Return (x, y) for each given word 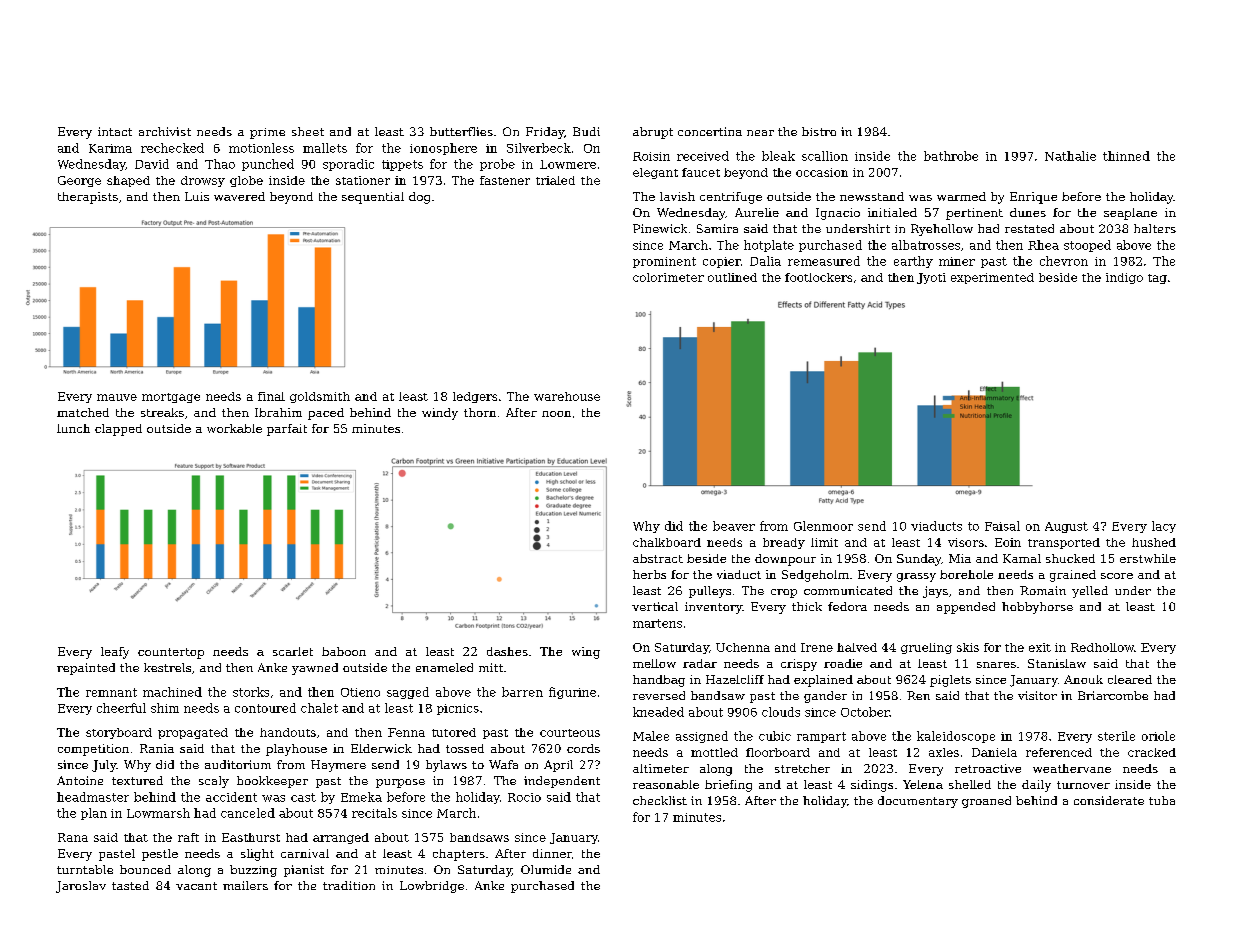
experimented (992, 278)
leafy (115, 653)
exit (1040, 647)
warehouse (567, 396)
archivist (165, 131)
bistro (819, 131)
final (271, 396)
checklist (660, 800)
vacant (196, 886)
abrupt (653, 133)
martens (657, 623)
